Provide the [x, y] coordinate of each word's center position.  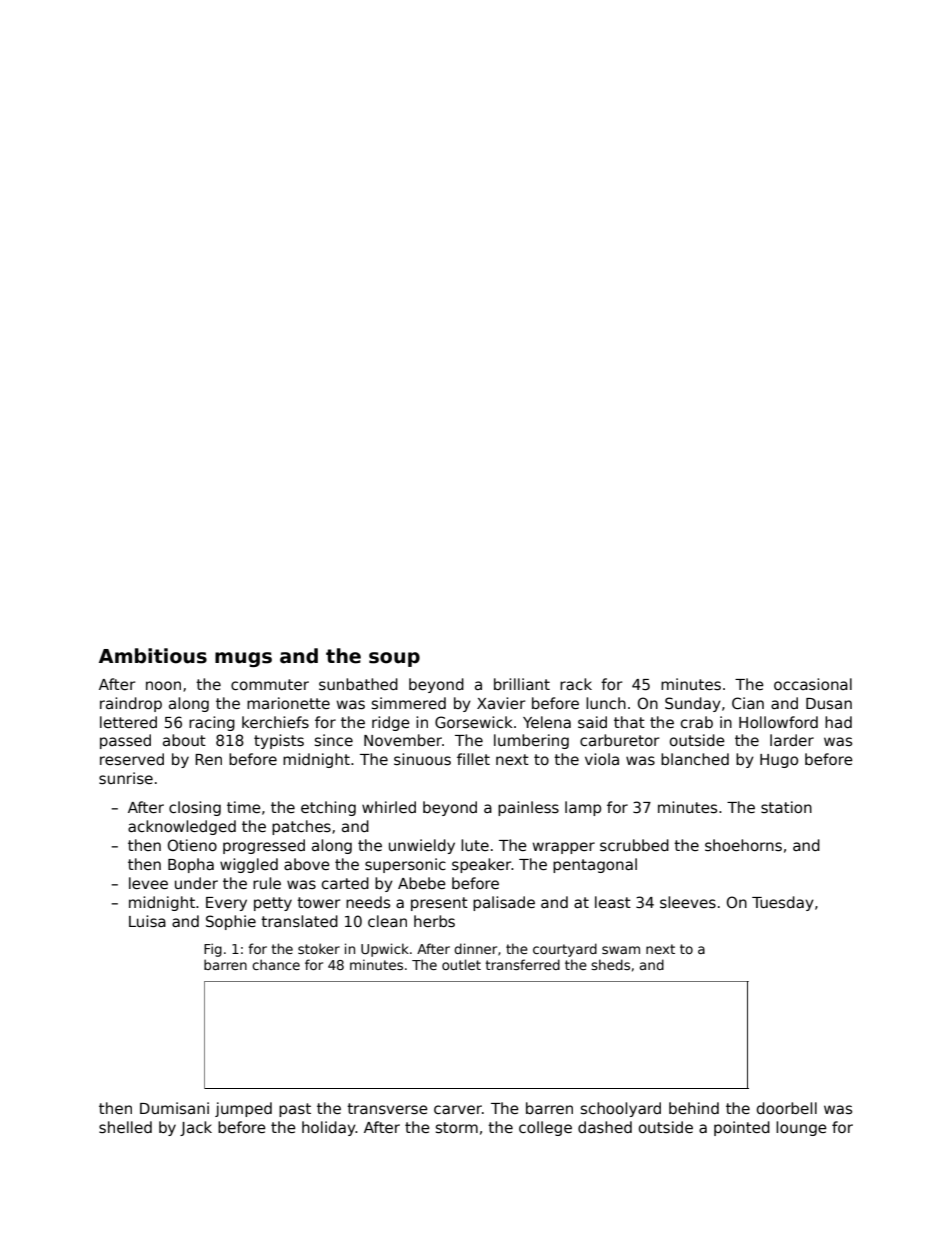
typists [279, 741]
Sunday [693, 704]
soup [394, 659]
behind [694, 1108]
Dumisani [174, 1108]
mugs [243, 659]
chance [276, 964]
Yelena [547, 722]
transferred [523, 964]
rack [576, 684]
